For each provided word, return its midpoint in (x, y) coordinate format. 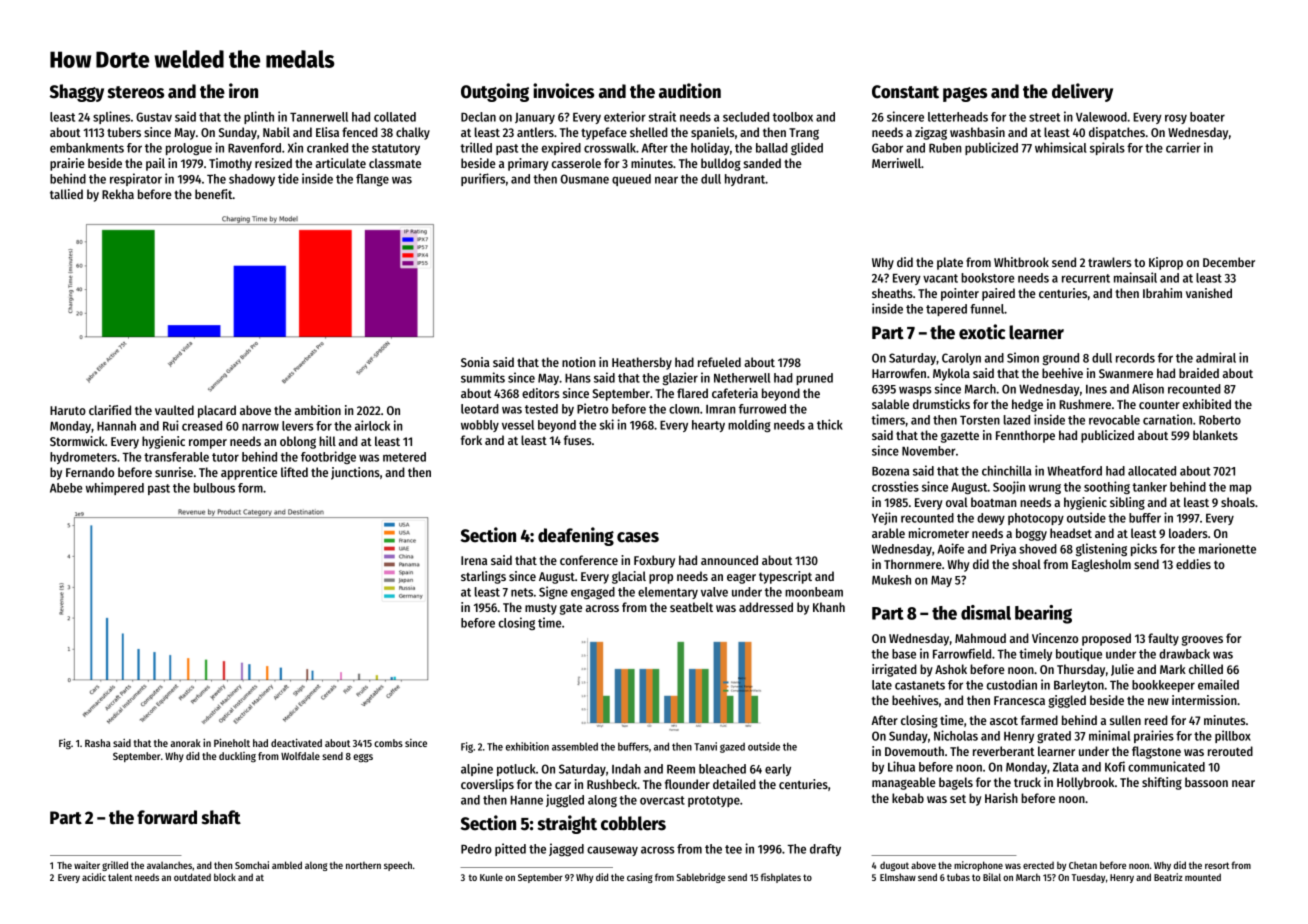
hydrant (745, 180)
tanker (1149, 487)
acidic (94, 877)
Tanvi (705, 746)
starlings (483, 577)
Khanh (829, 607)
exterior (625, 116)
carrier (1183, 147)
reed (1156, 720)
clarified (110, 410)
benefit (214, 194)
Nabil (276, 132)
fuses (577, 440)
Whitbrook (1021, 262)
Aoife (950, 548)
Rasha (98, 743)
